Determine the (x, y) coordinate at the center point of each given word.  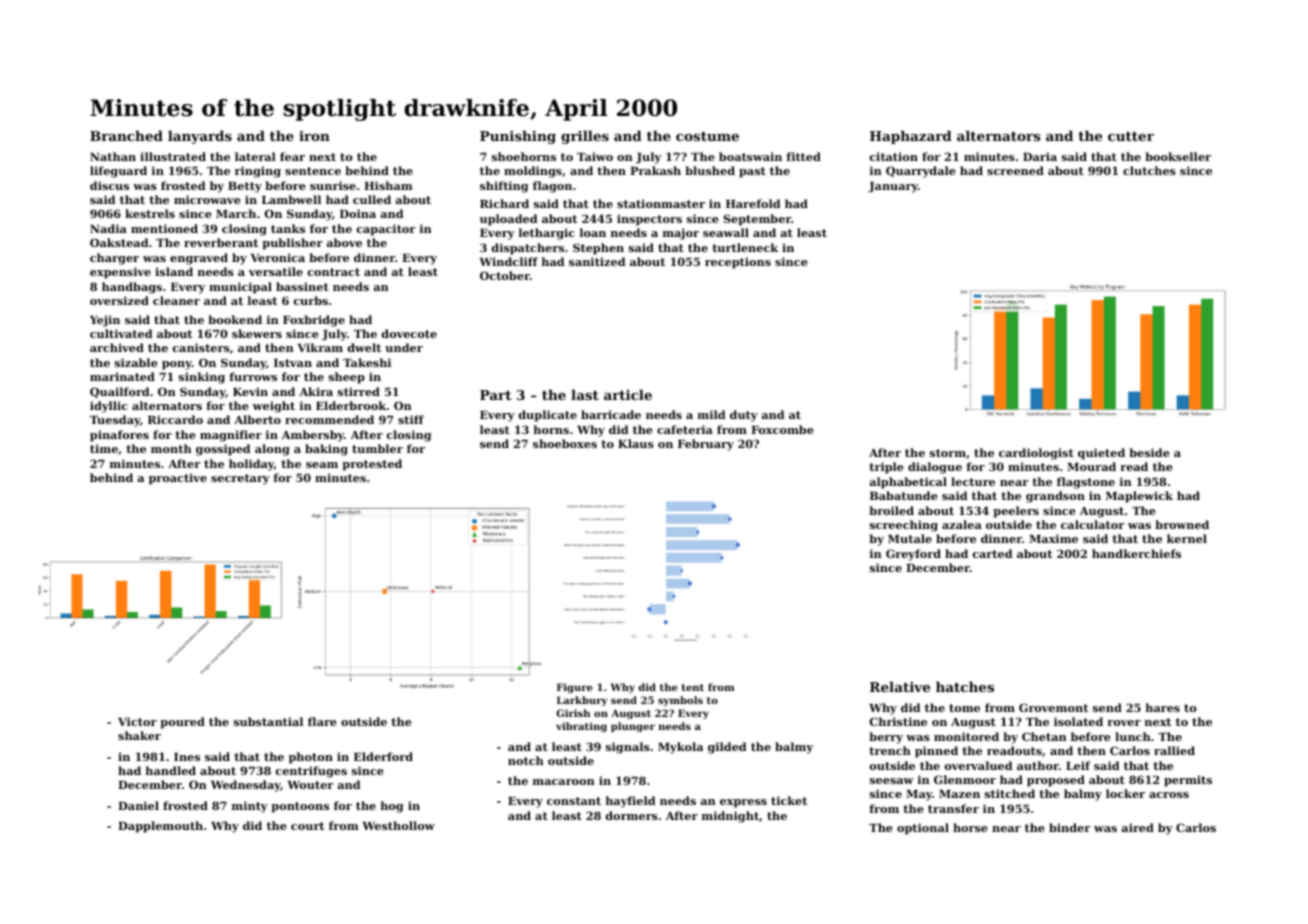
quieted (1101, 454)
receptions (738, 263)
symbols (680, 701)
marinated (122, 376)
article (628, 394)
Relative (900, 686)
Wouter (310, 785)
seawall (726, 232)
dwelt (364, 347)
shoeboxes (565, 443)
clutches (1149, 170)
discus (109, 185)
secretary (240, 479)
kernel (1187, 538)
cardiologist (1036, 454)
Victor (137, 721)
